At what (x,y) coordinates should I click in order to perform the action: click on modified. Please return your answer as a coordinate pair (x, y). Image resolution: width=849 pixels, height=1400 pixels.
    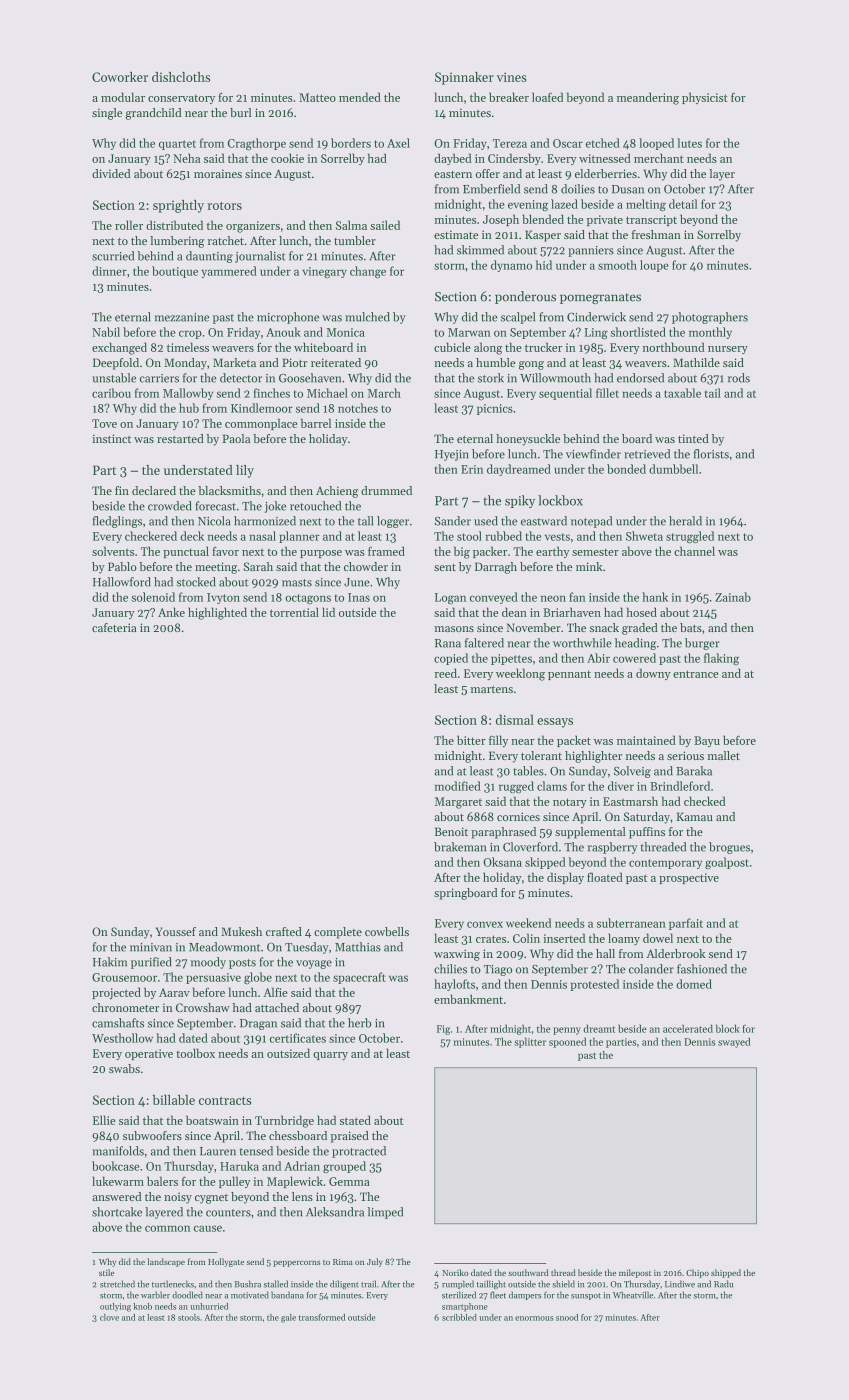
    Looking at the image, I should click on (458, 786).
